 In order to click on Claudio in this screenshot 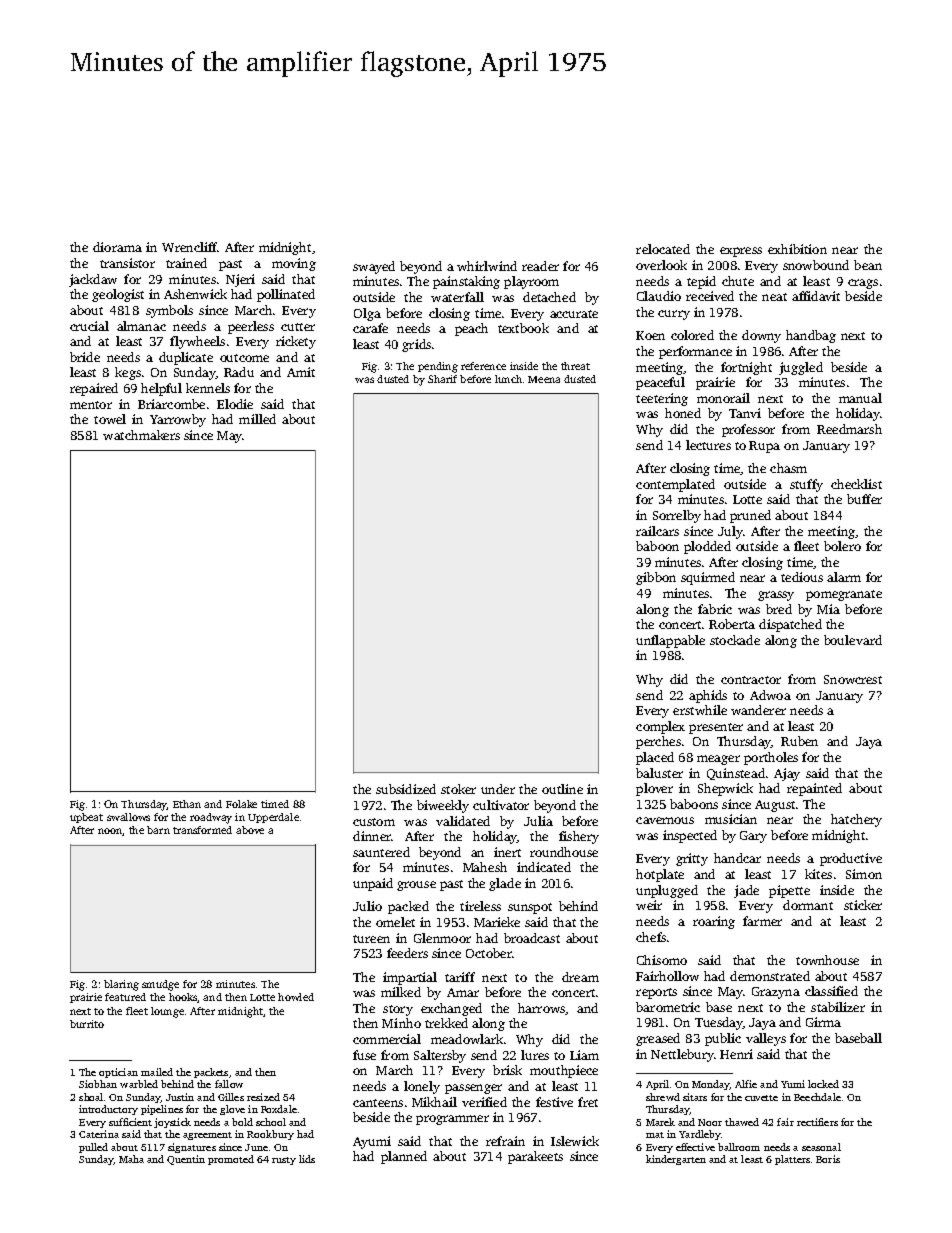, I will do `click(659, 296)`.
